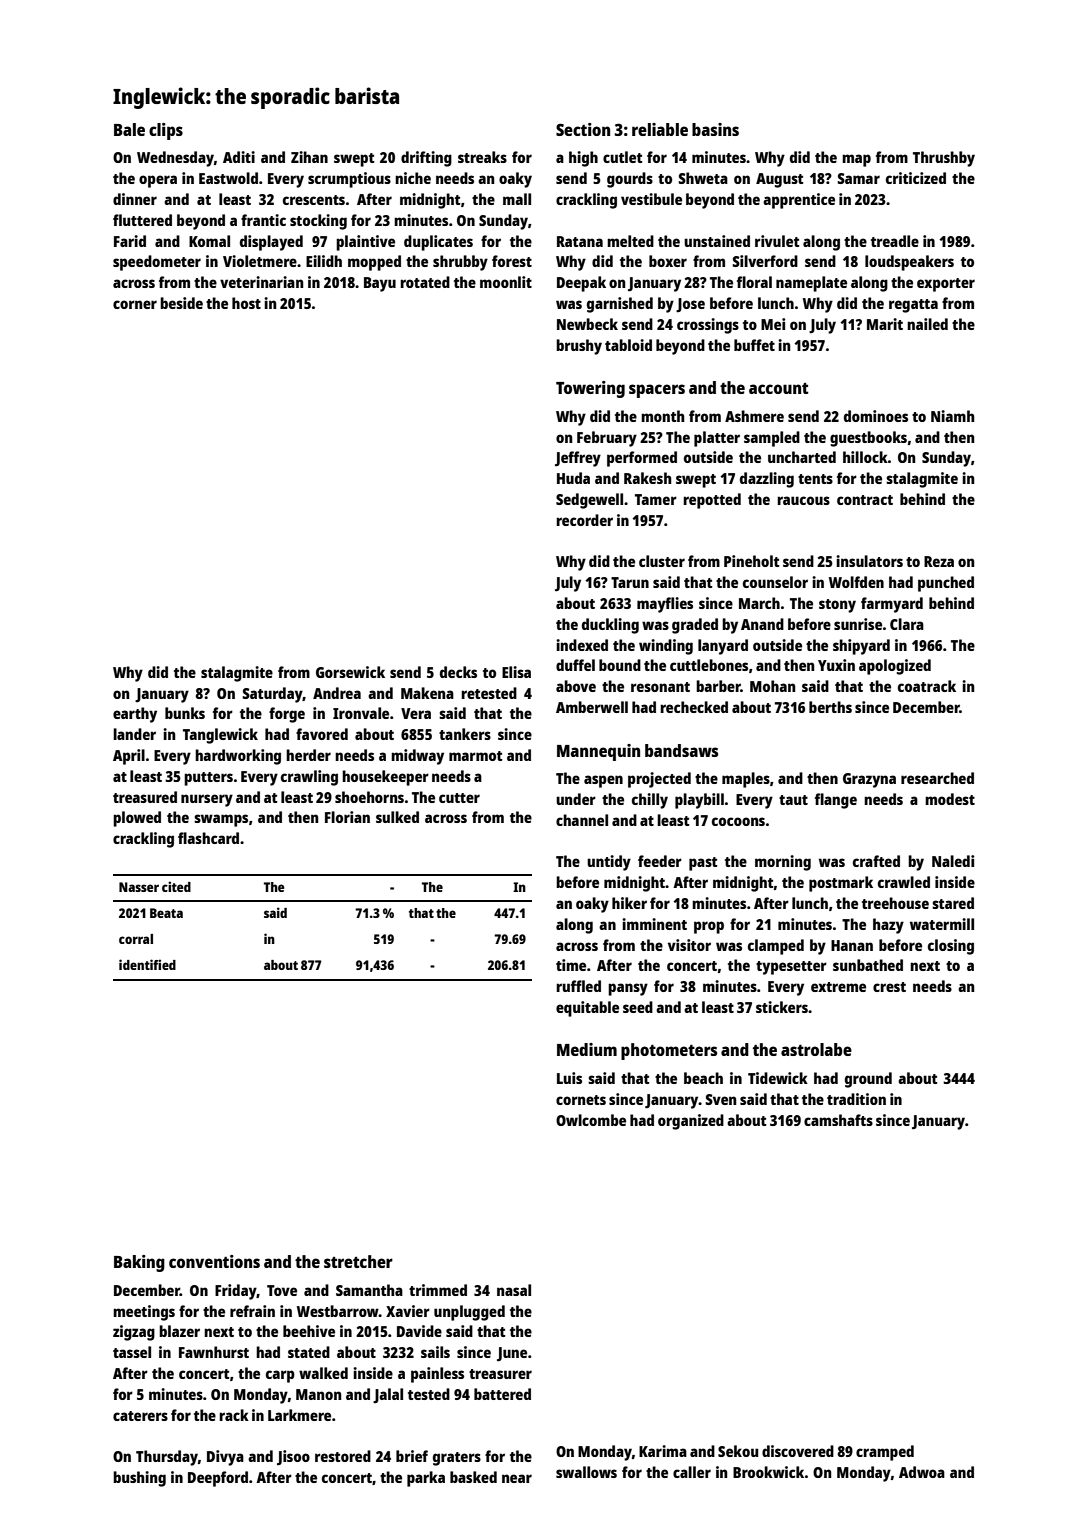 This page has height=1539, width=1088. What do you see at coordinates (517, 199) in the page?
I see `mall` at bounding box center [517, 199].
